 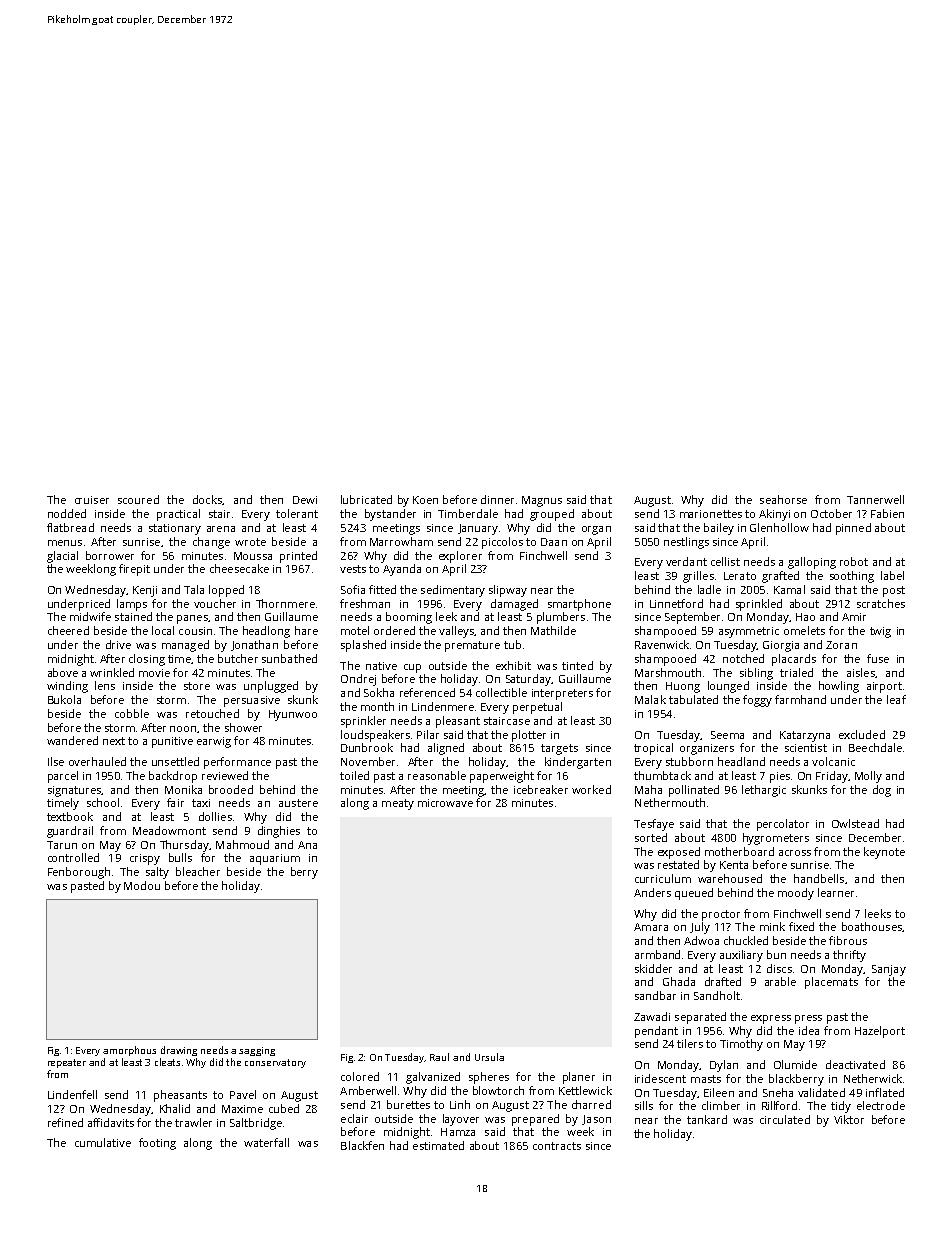 I want to click on contracts, so click(x=557, y=1146).
